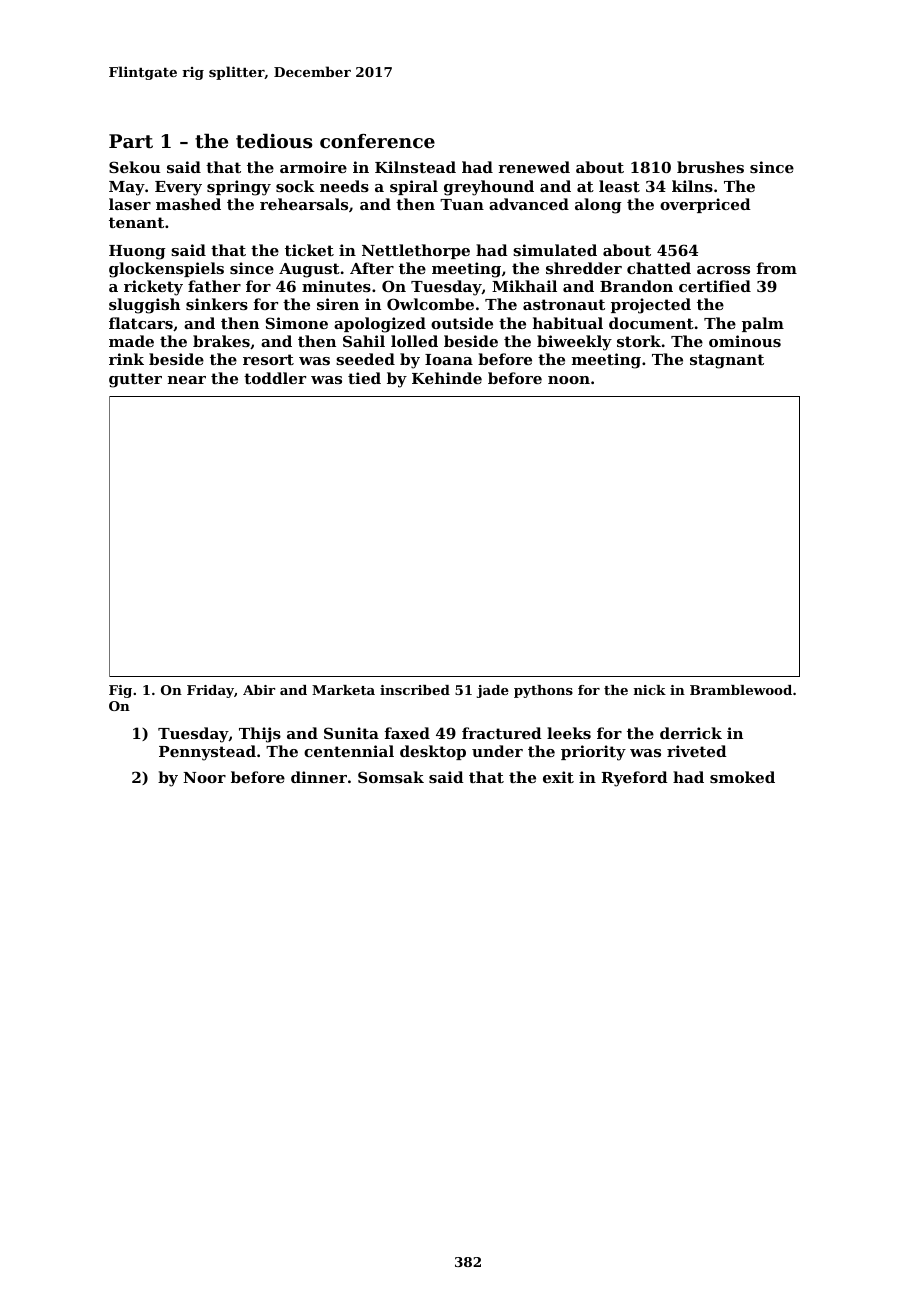  Describe the element at coordinates (776, 268) in the screenshot. I see `from` at that location.
